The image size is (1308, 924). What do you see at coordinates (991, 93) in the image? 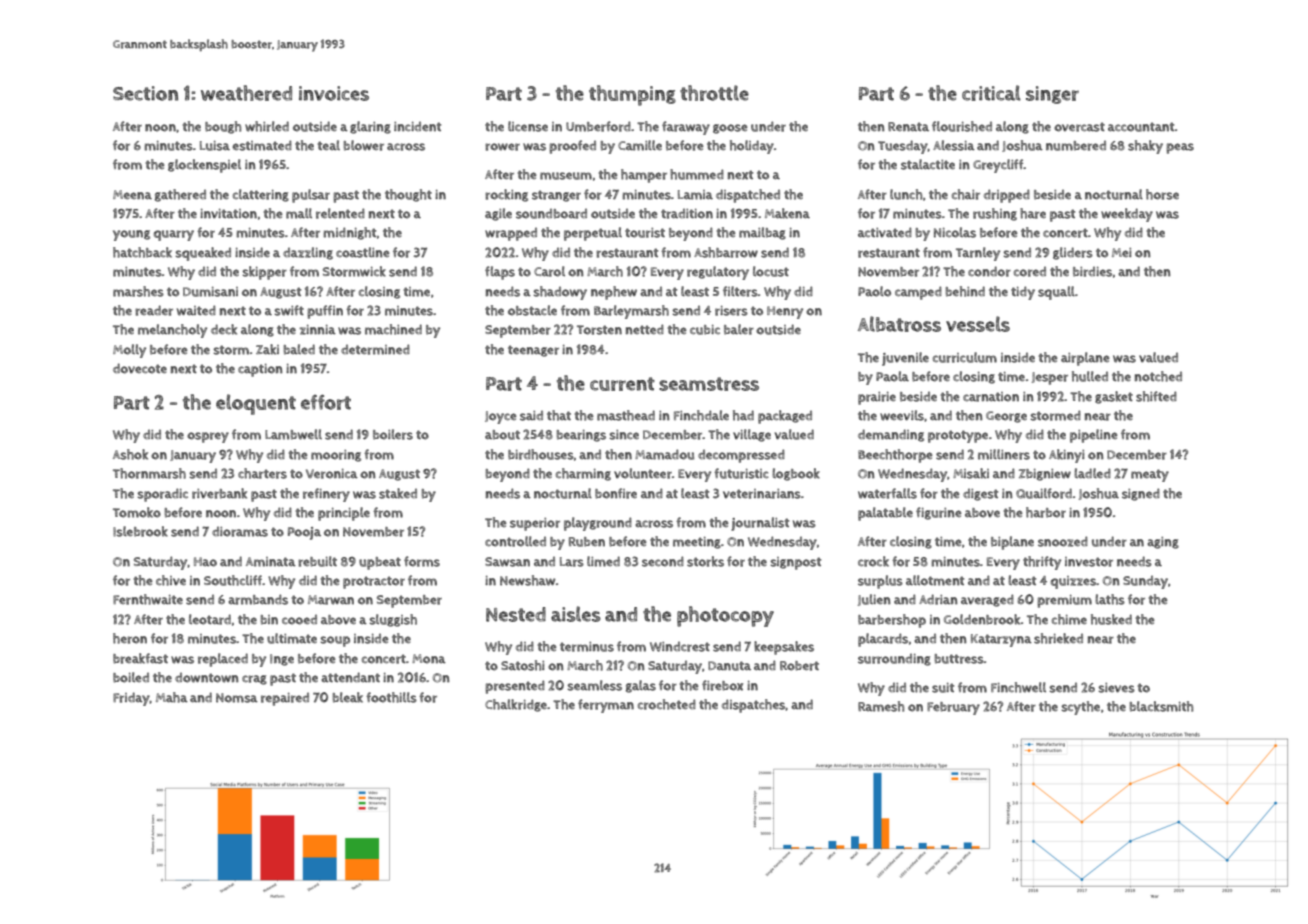
I see `critical` at bounding box center [991, 93].
